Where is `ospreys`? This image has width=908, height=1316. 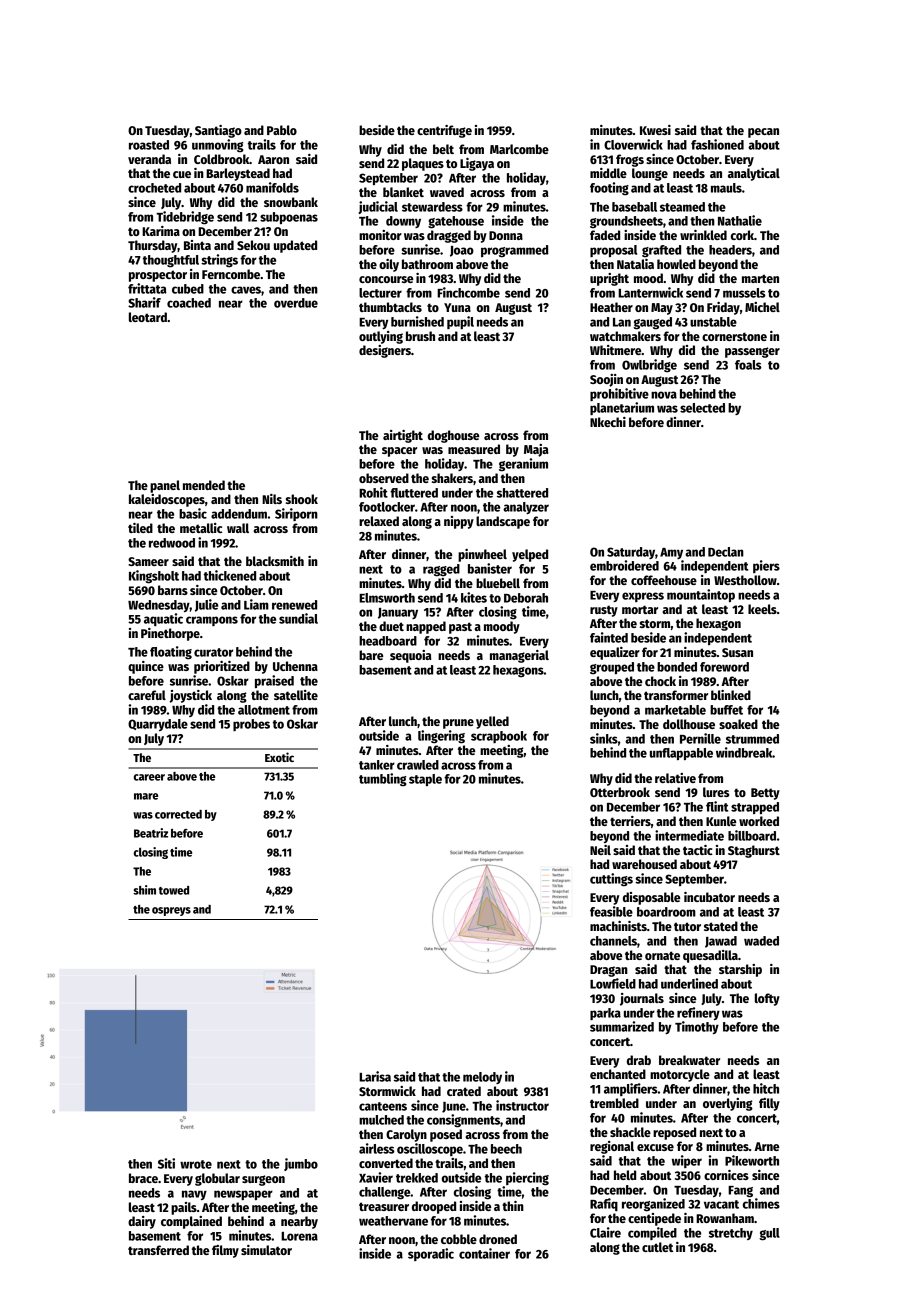 ospreys is located at coordinates (171, 911).
